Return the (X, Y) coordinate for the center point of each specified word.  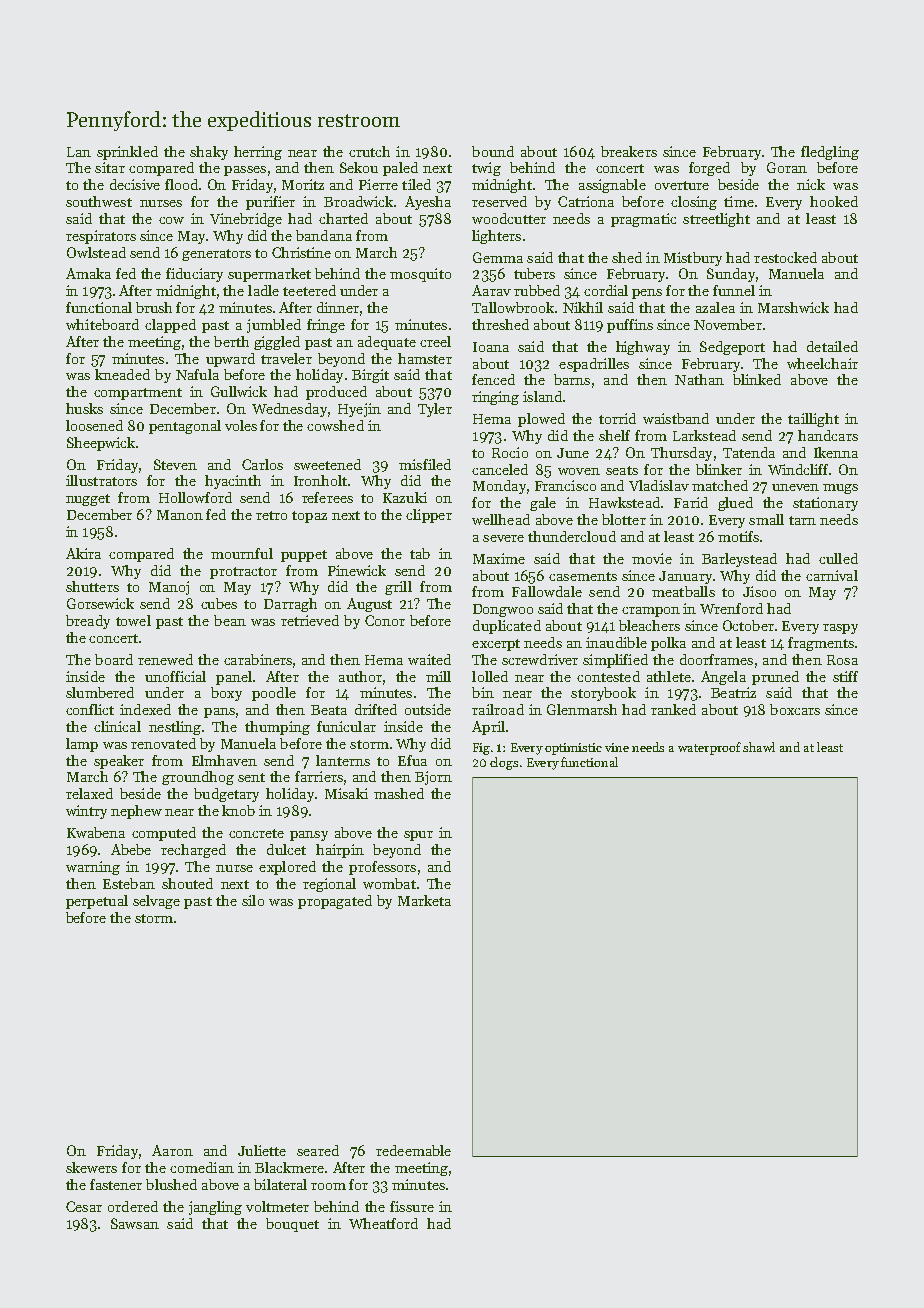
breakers (629, 151)
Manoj (169, 588)
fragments (821, 644)
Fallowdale (547, 591)
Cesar (84, 1206)
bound (493, 151)
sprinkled (127, 153)
